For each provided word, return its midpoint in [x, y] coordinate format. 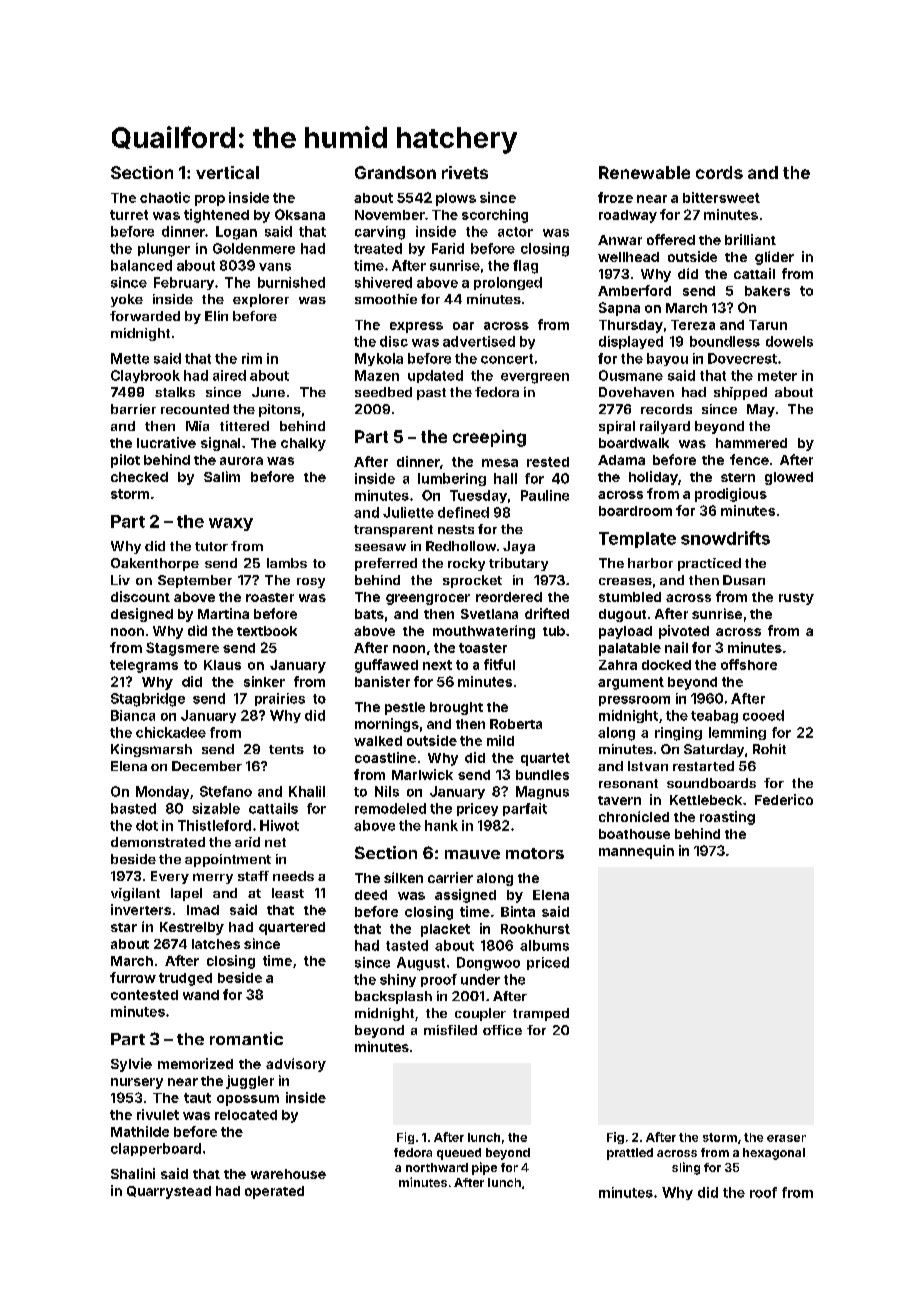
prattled [630, 1154]
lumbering [452, 479]
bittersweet [721, 197]
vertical [227, 172]
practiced [709, 564]
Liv [120, 580]
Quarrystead [169, 1192]
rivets [465, 172]
